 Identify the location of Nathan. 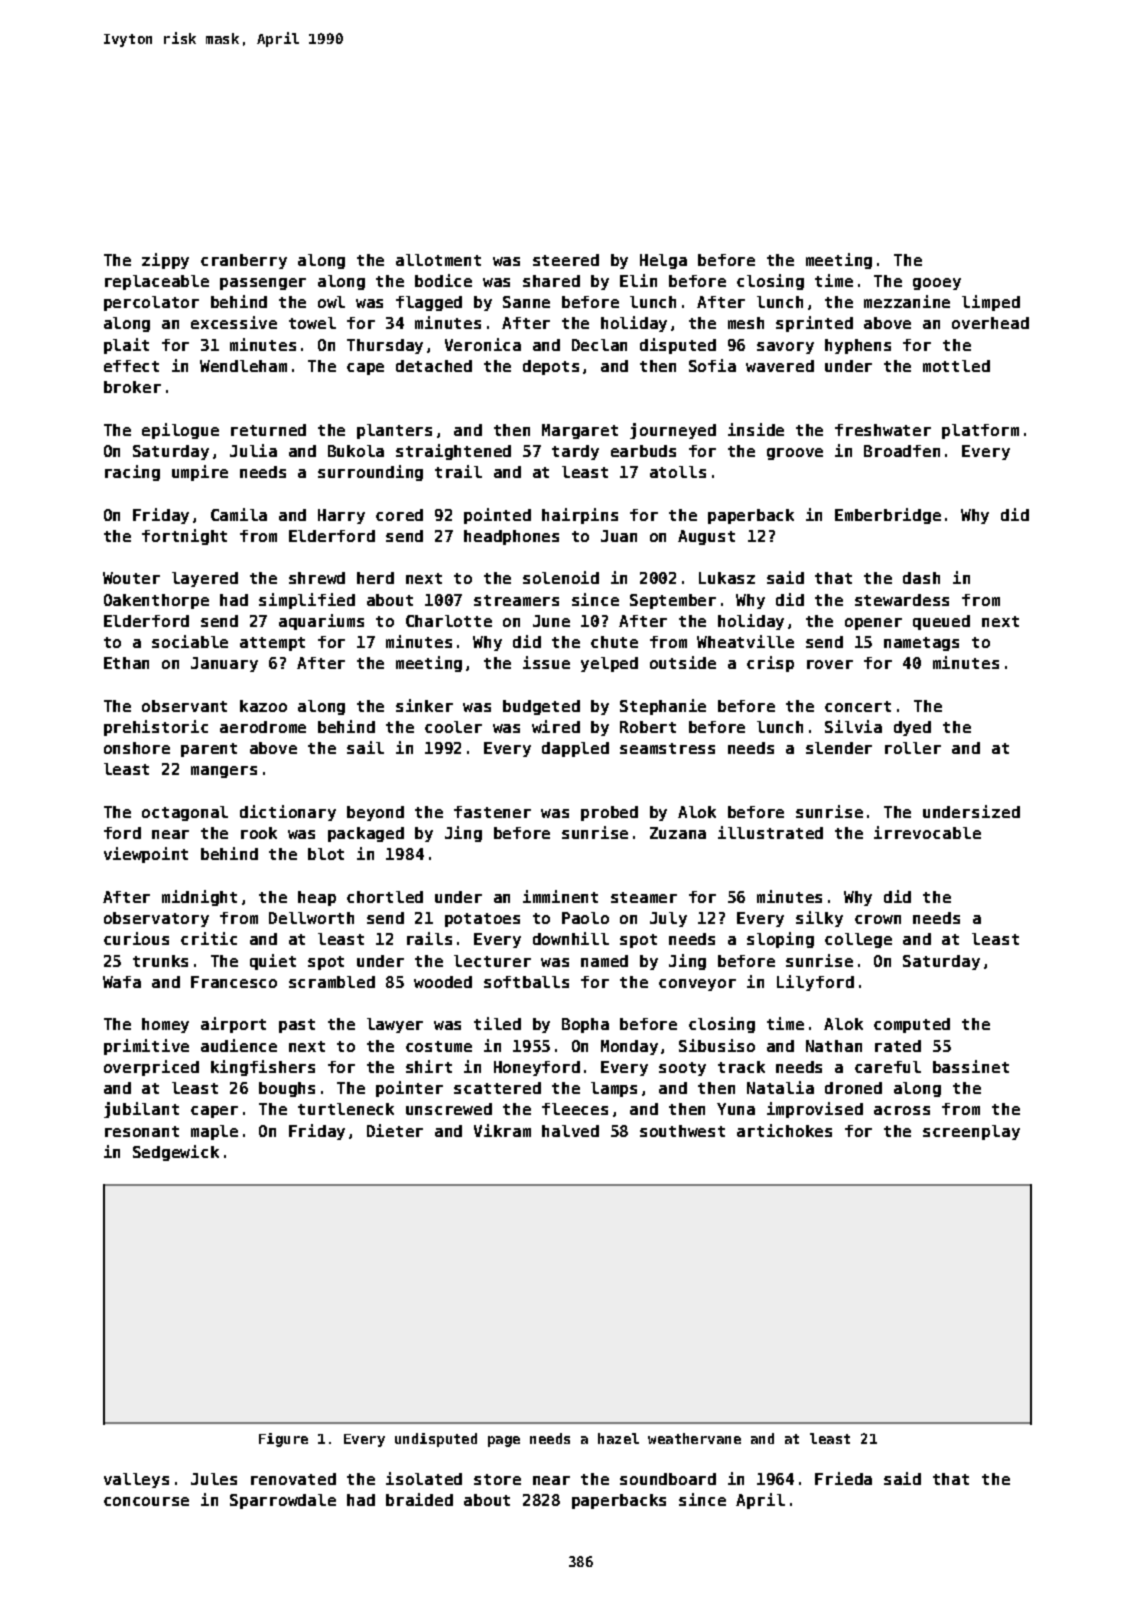
(834, 1046).
